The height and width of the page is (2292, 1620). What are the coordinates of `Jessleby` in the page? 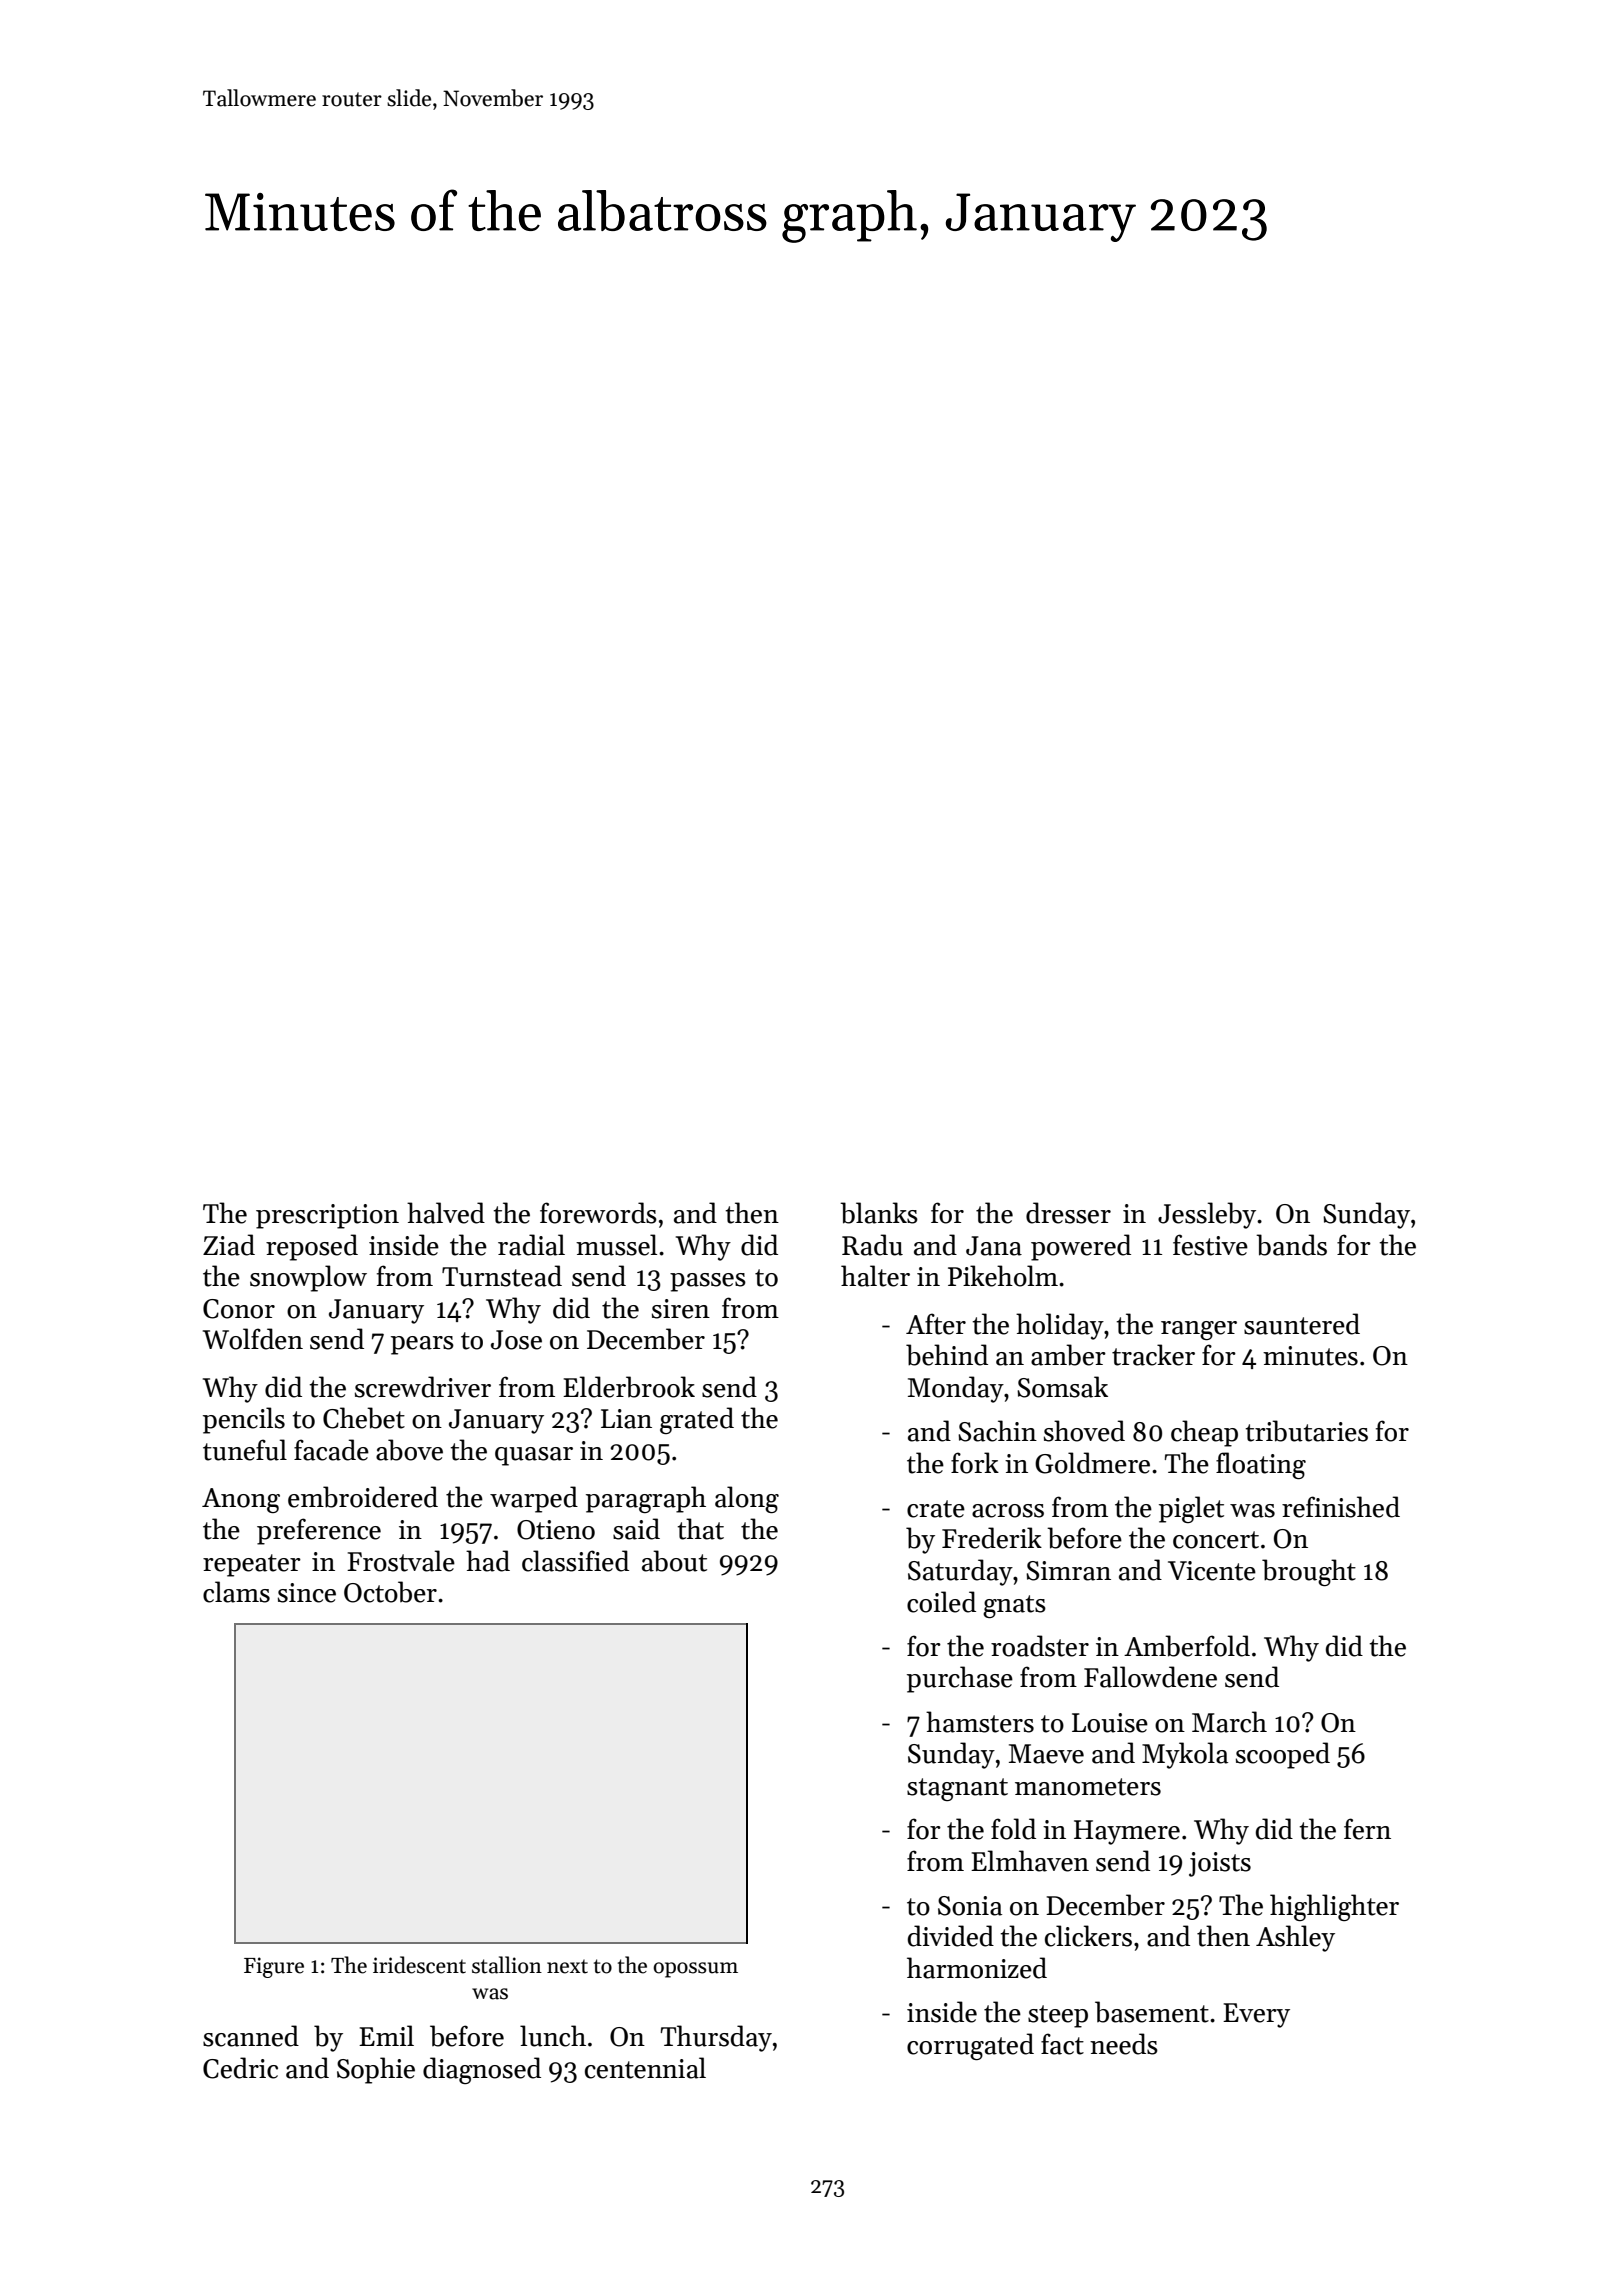 It's located at (1207, 1215).
